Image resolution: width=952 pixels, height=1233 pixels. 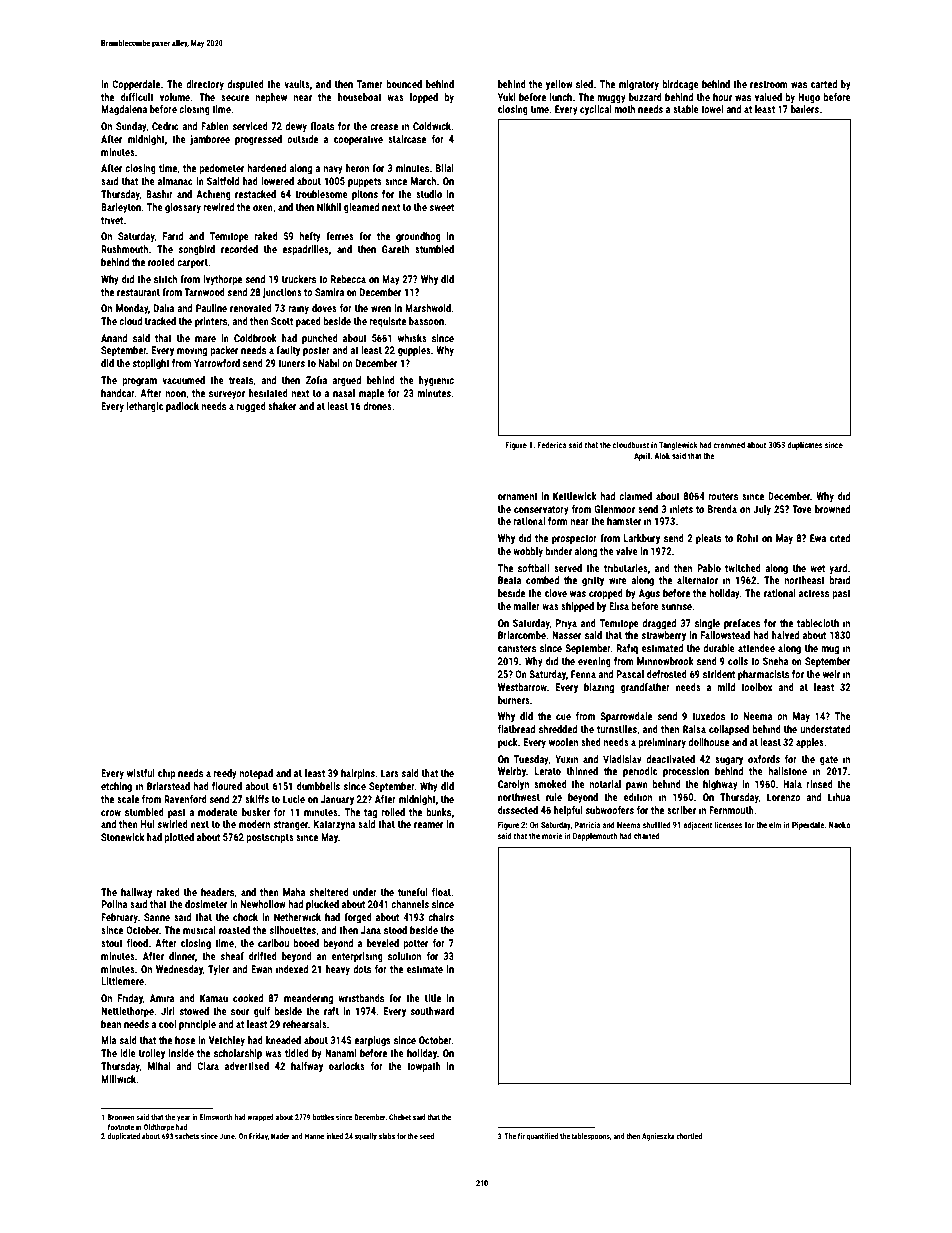 What do you see at coordinates (808, 825) in the page?
I see `Piperdale` at bounding box center [808, 825].
